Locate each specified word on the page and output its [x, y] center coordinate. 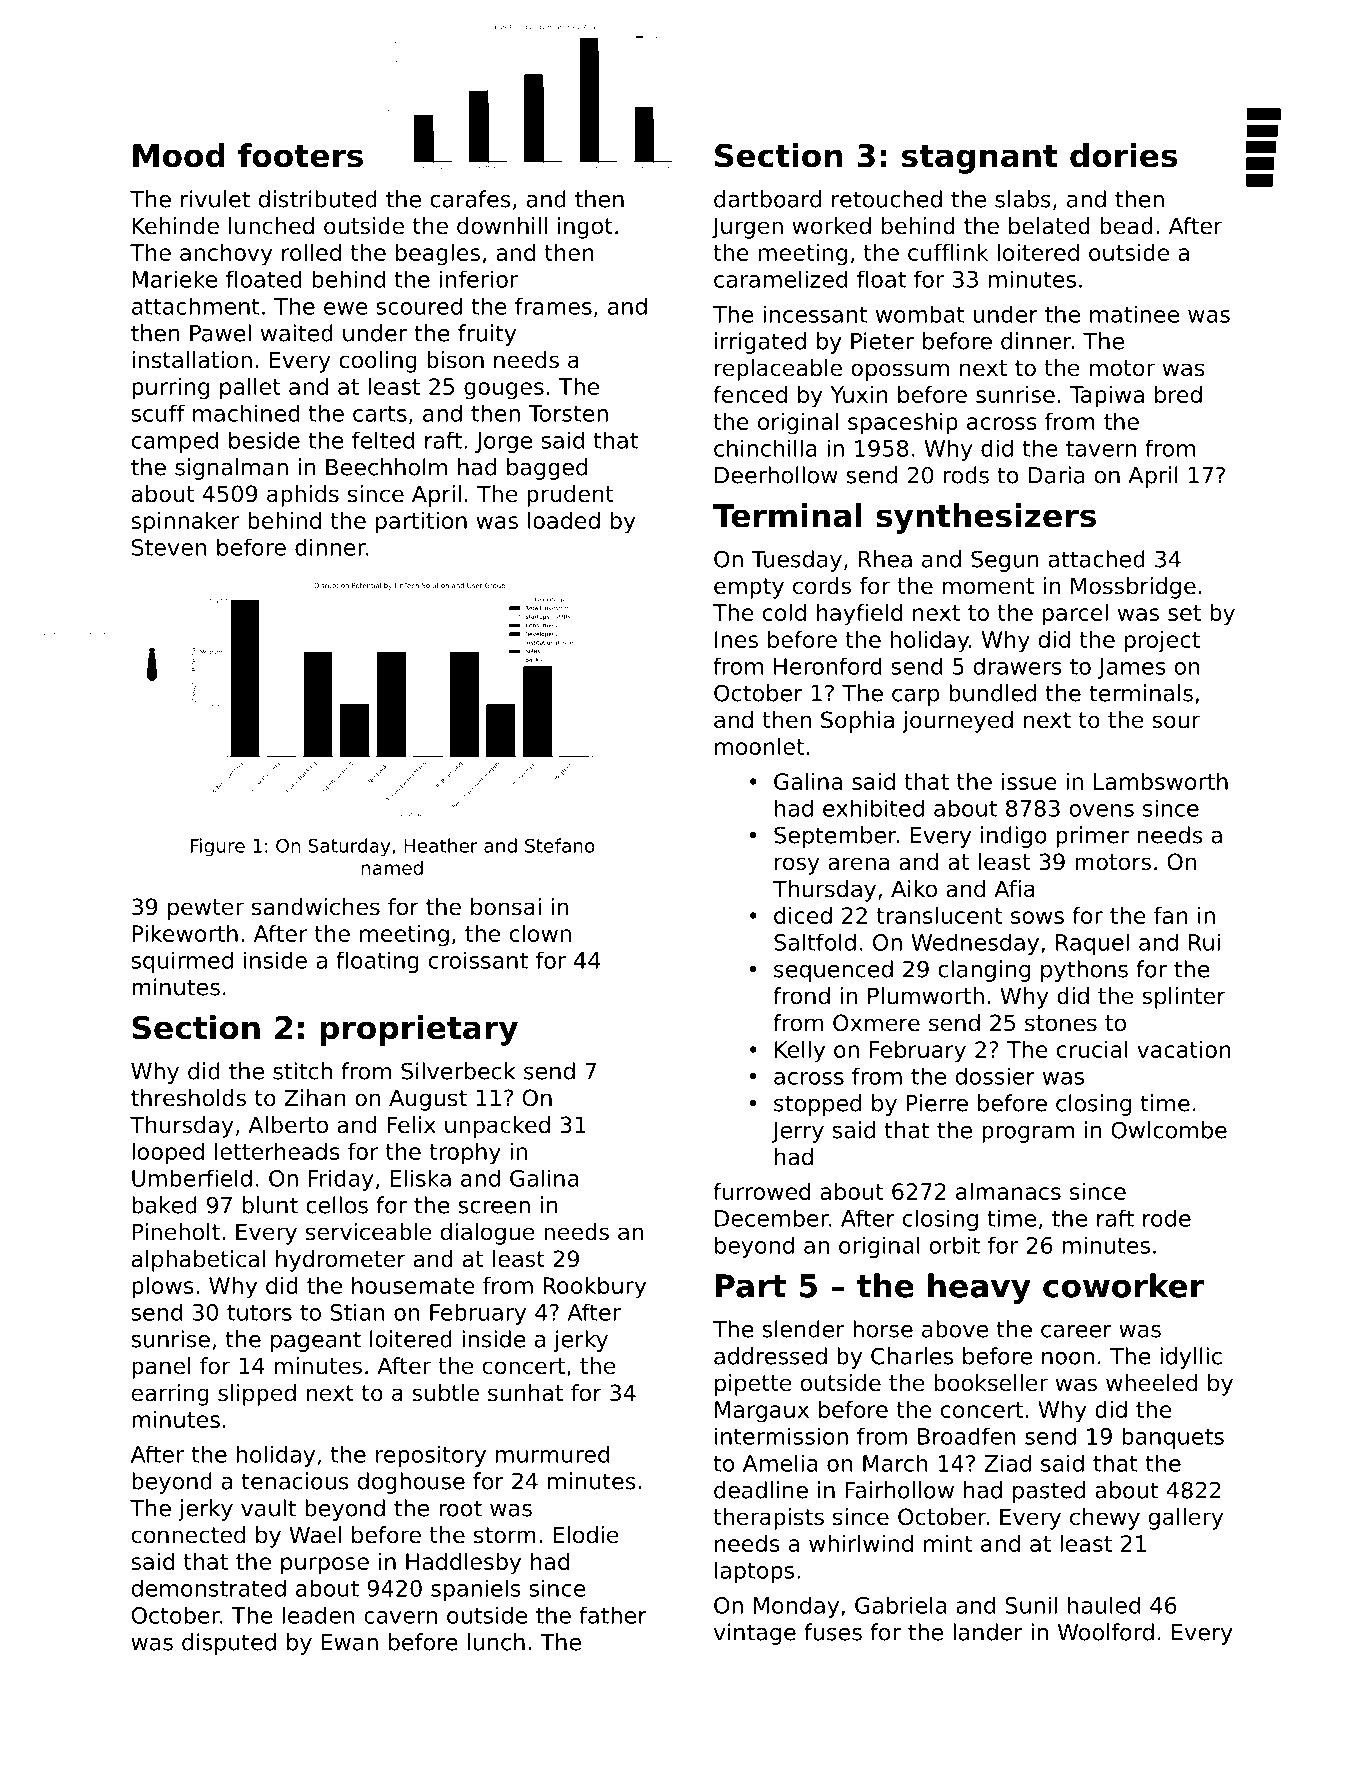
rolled [311, 252]
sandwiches [316, 907]
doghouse [411, 1483]
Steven [169, 547]
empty [749, 588]
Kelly [800, 1052]
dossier [995, 1076]
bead [1126, 226]
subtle [445, 1393]
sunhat [525, 1393]
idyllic [1191, 1358]
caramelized [780, 279]
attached [1096, 559]
